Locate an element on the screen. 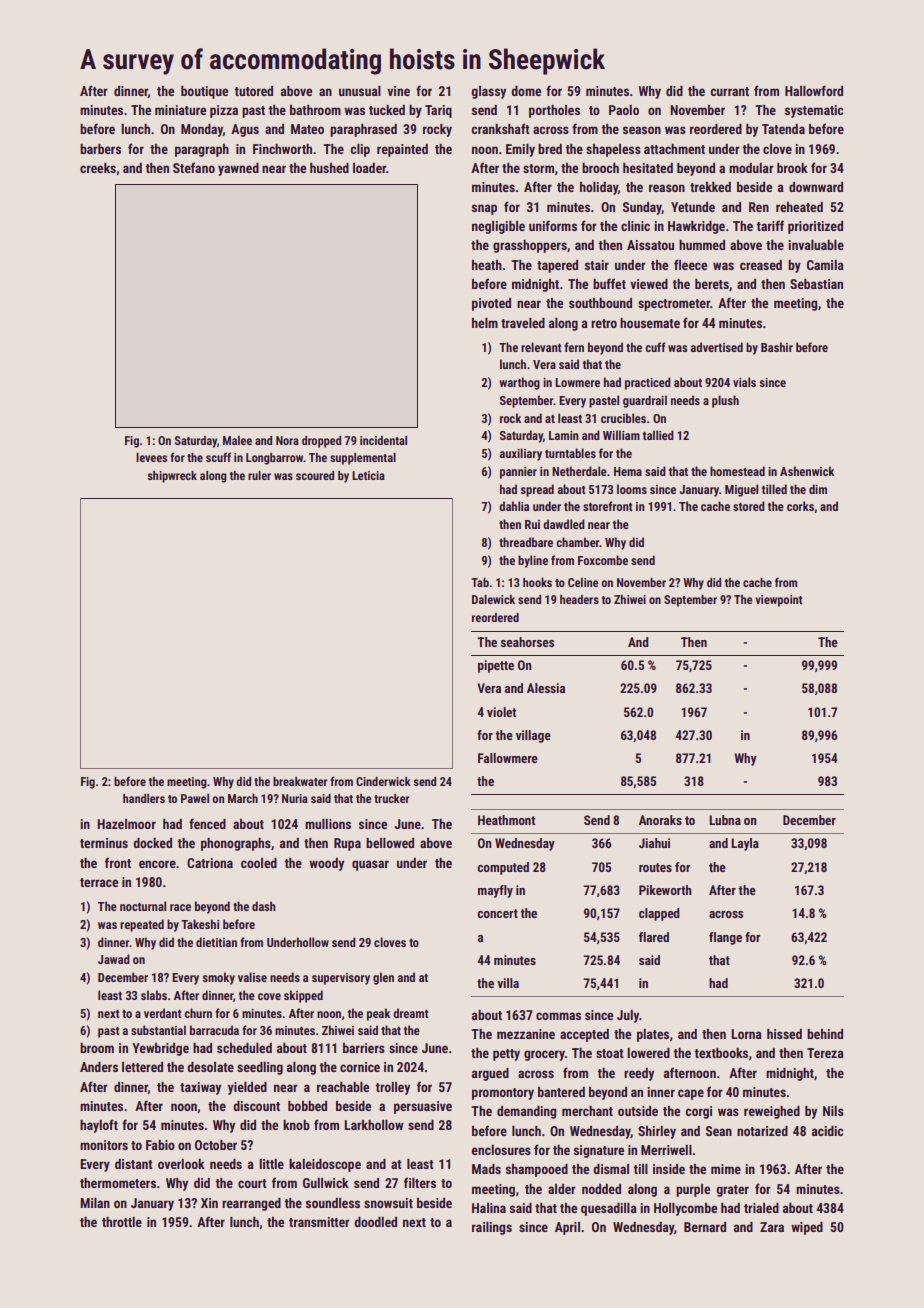 This screenshot has width=924, height=1308. vine is located at coordinates (398, 91).
